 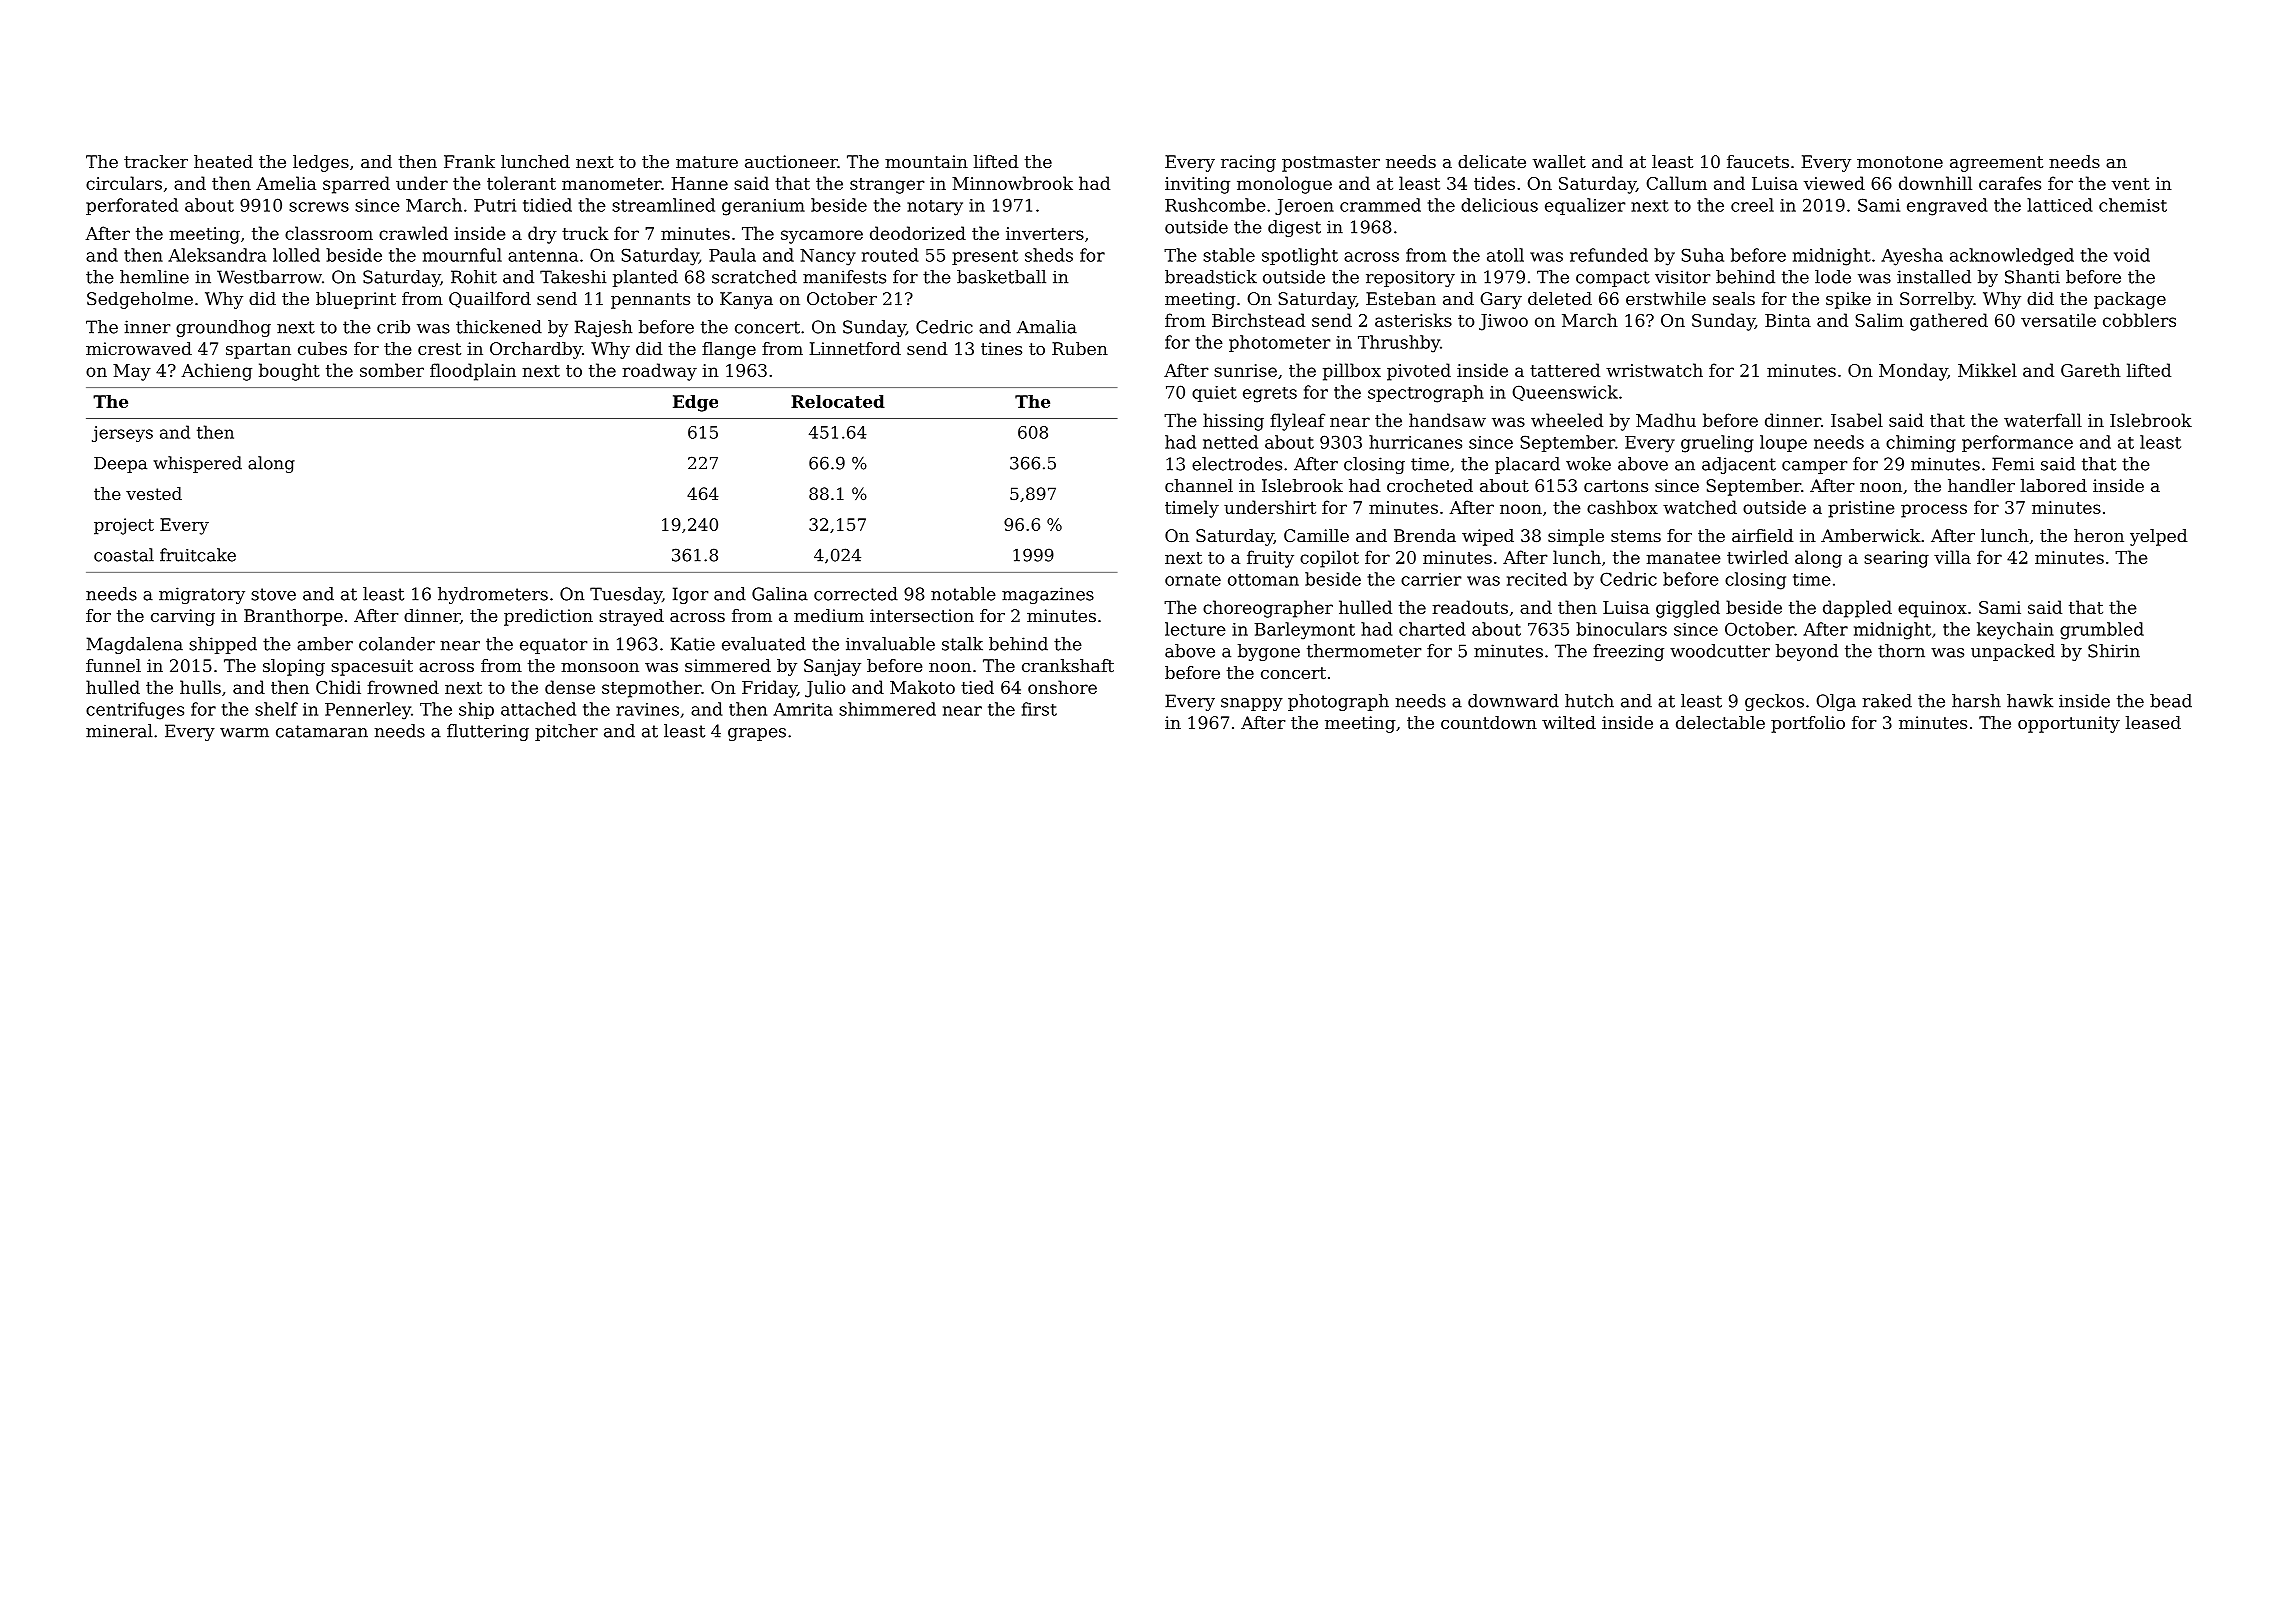 I want to click on floodplain, so click(x=473, y=372).
